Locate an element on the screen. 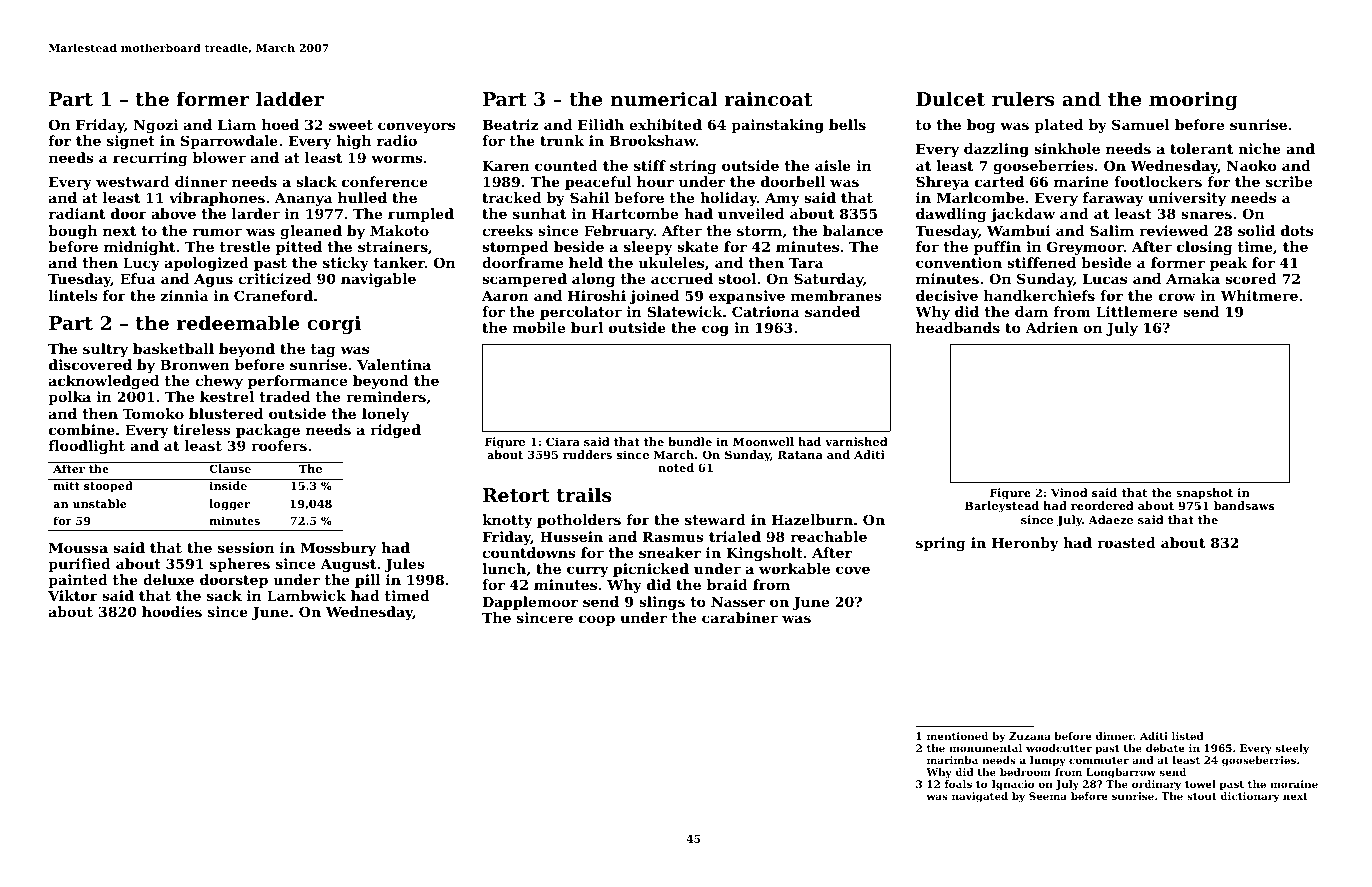 This screenshot has width=1372, height=887. Moonwell is located at coordinates (763, 441).
